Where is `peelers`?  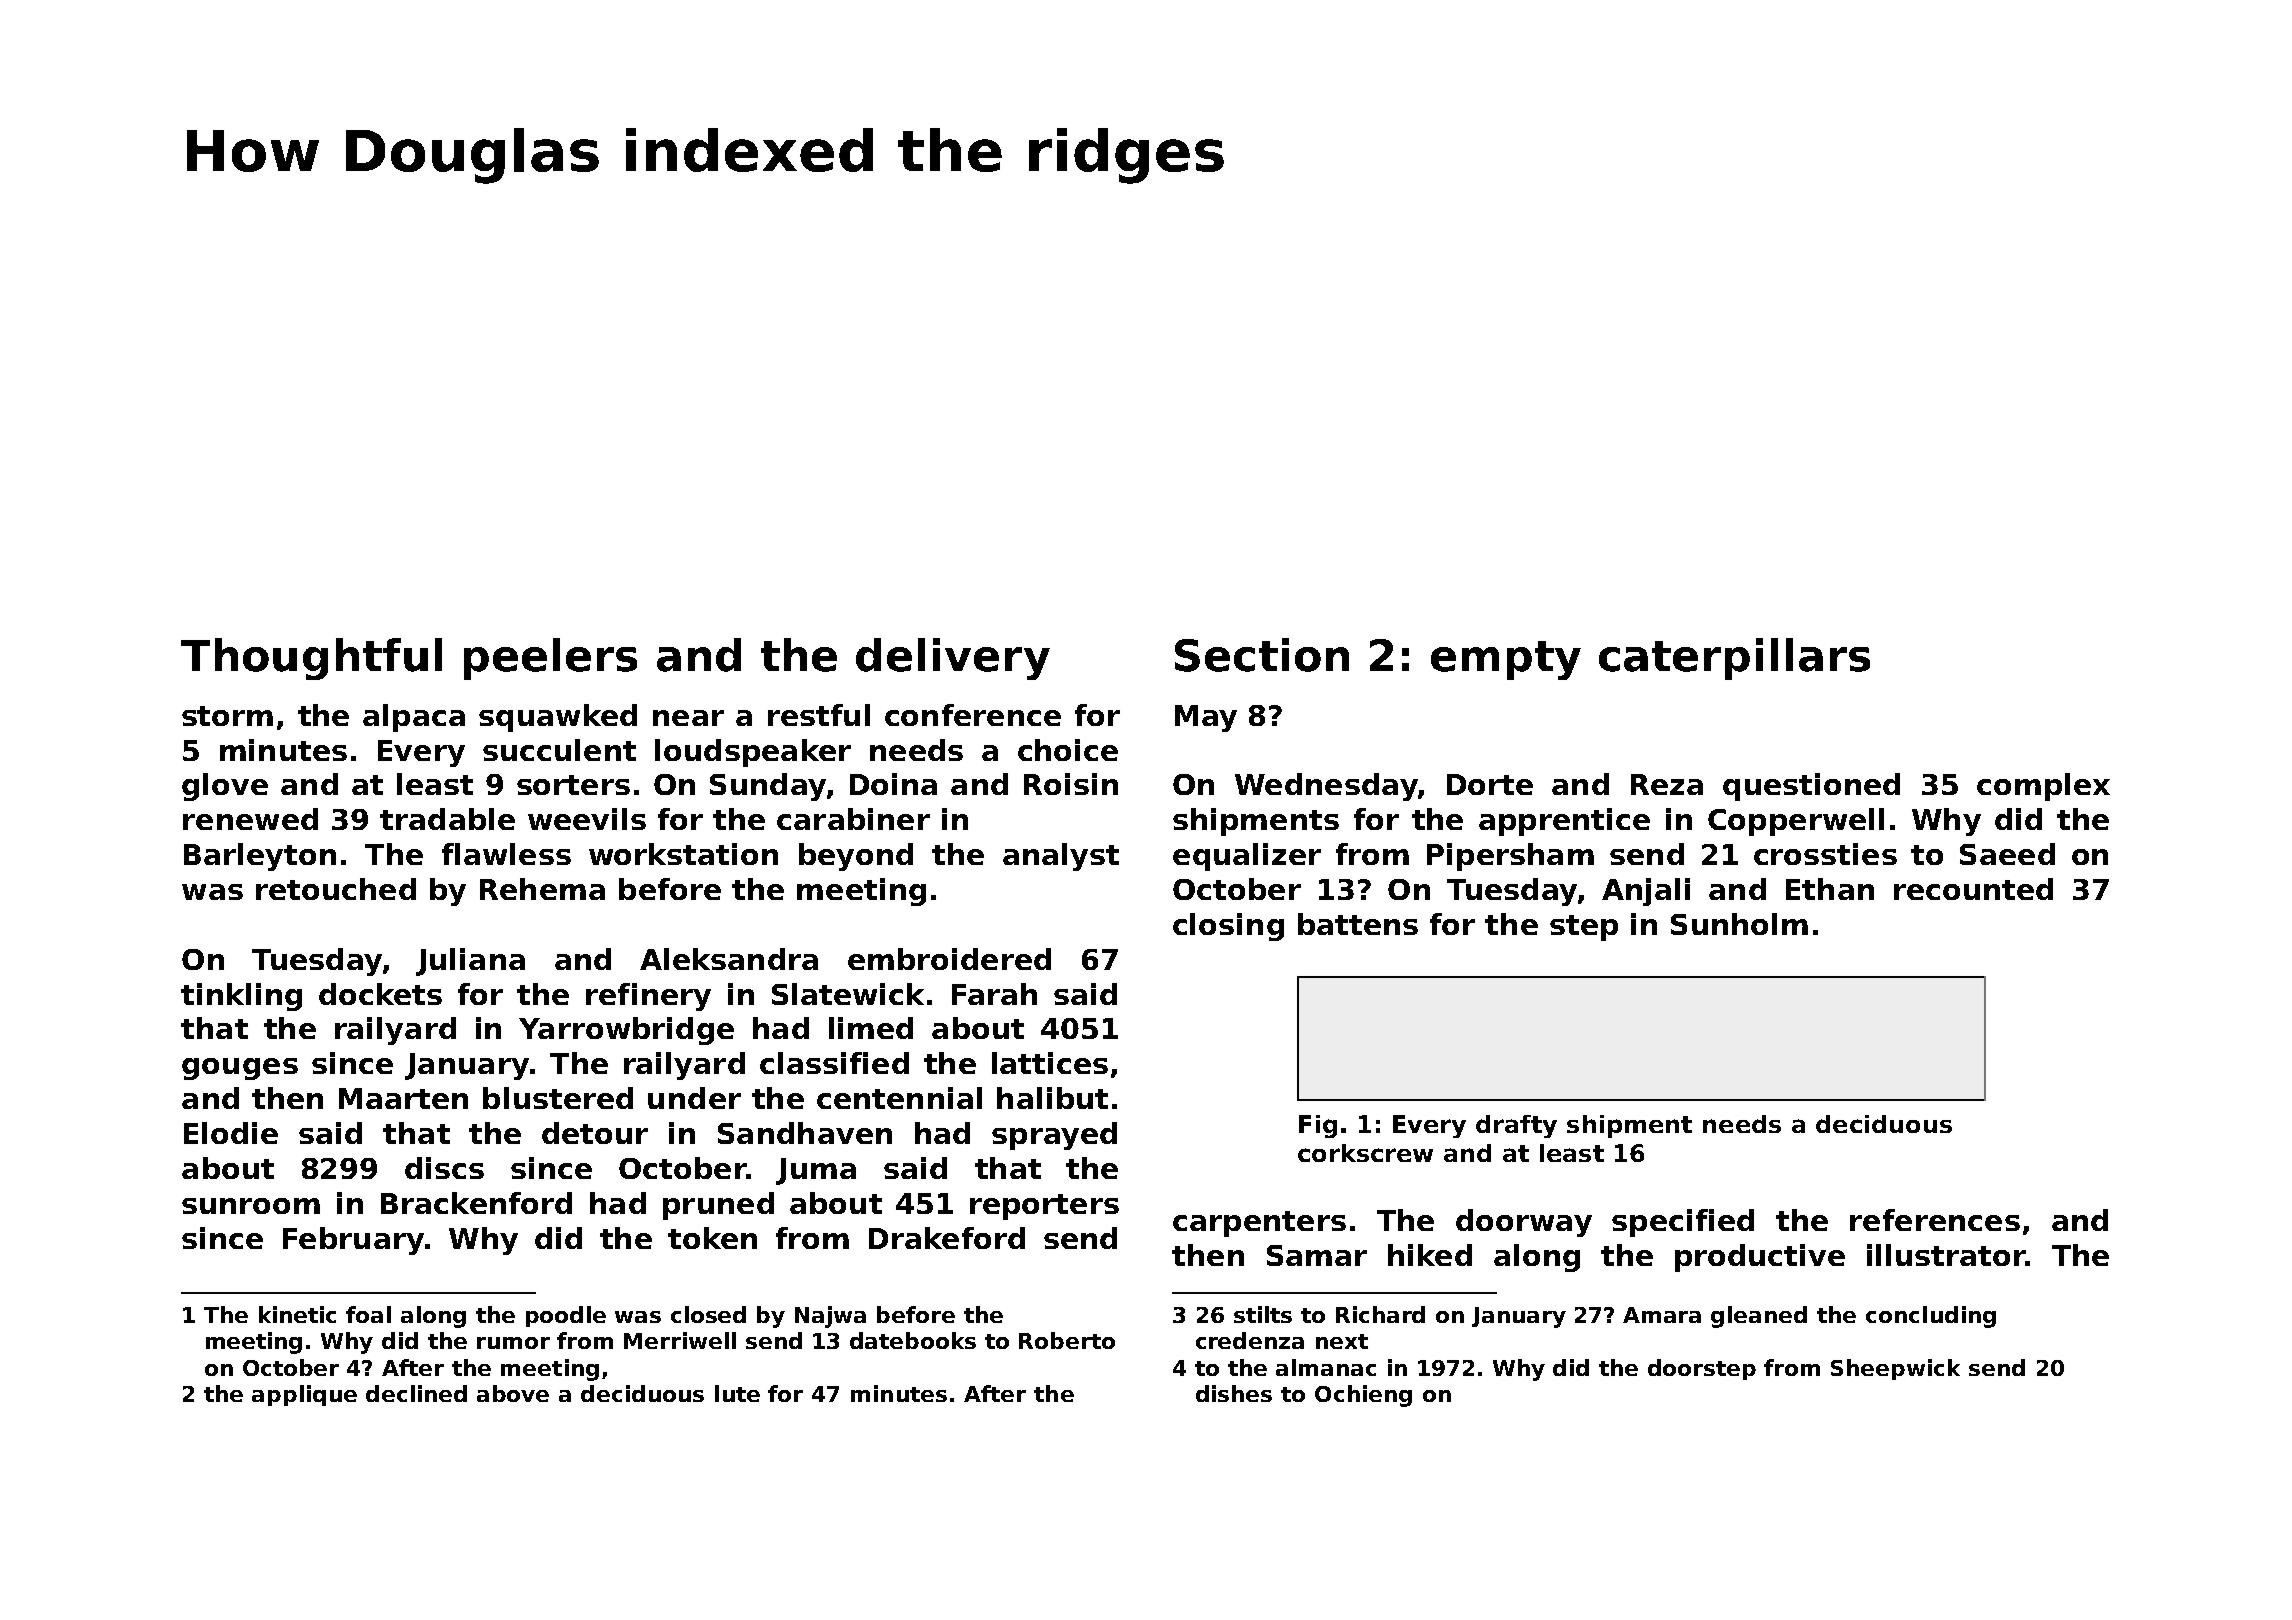
peelers is located at coordinates (550, 659).
